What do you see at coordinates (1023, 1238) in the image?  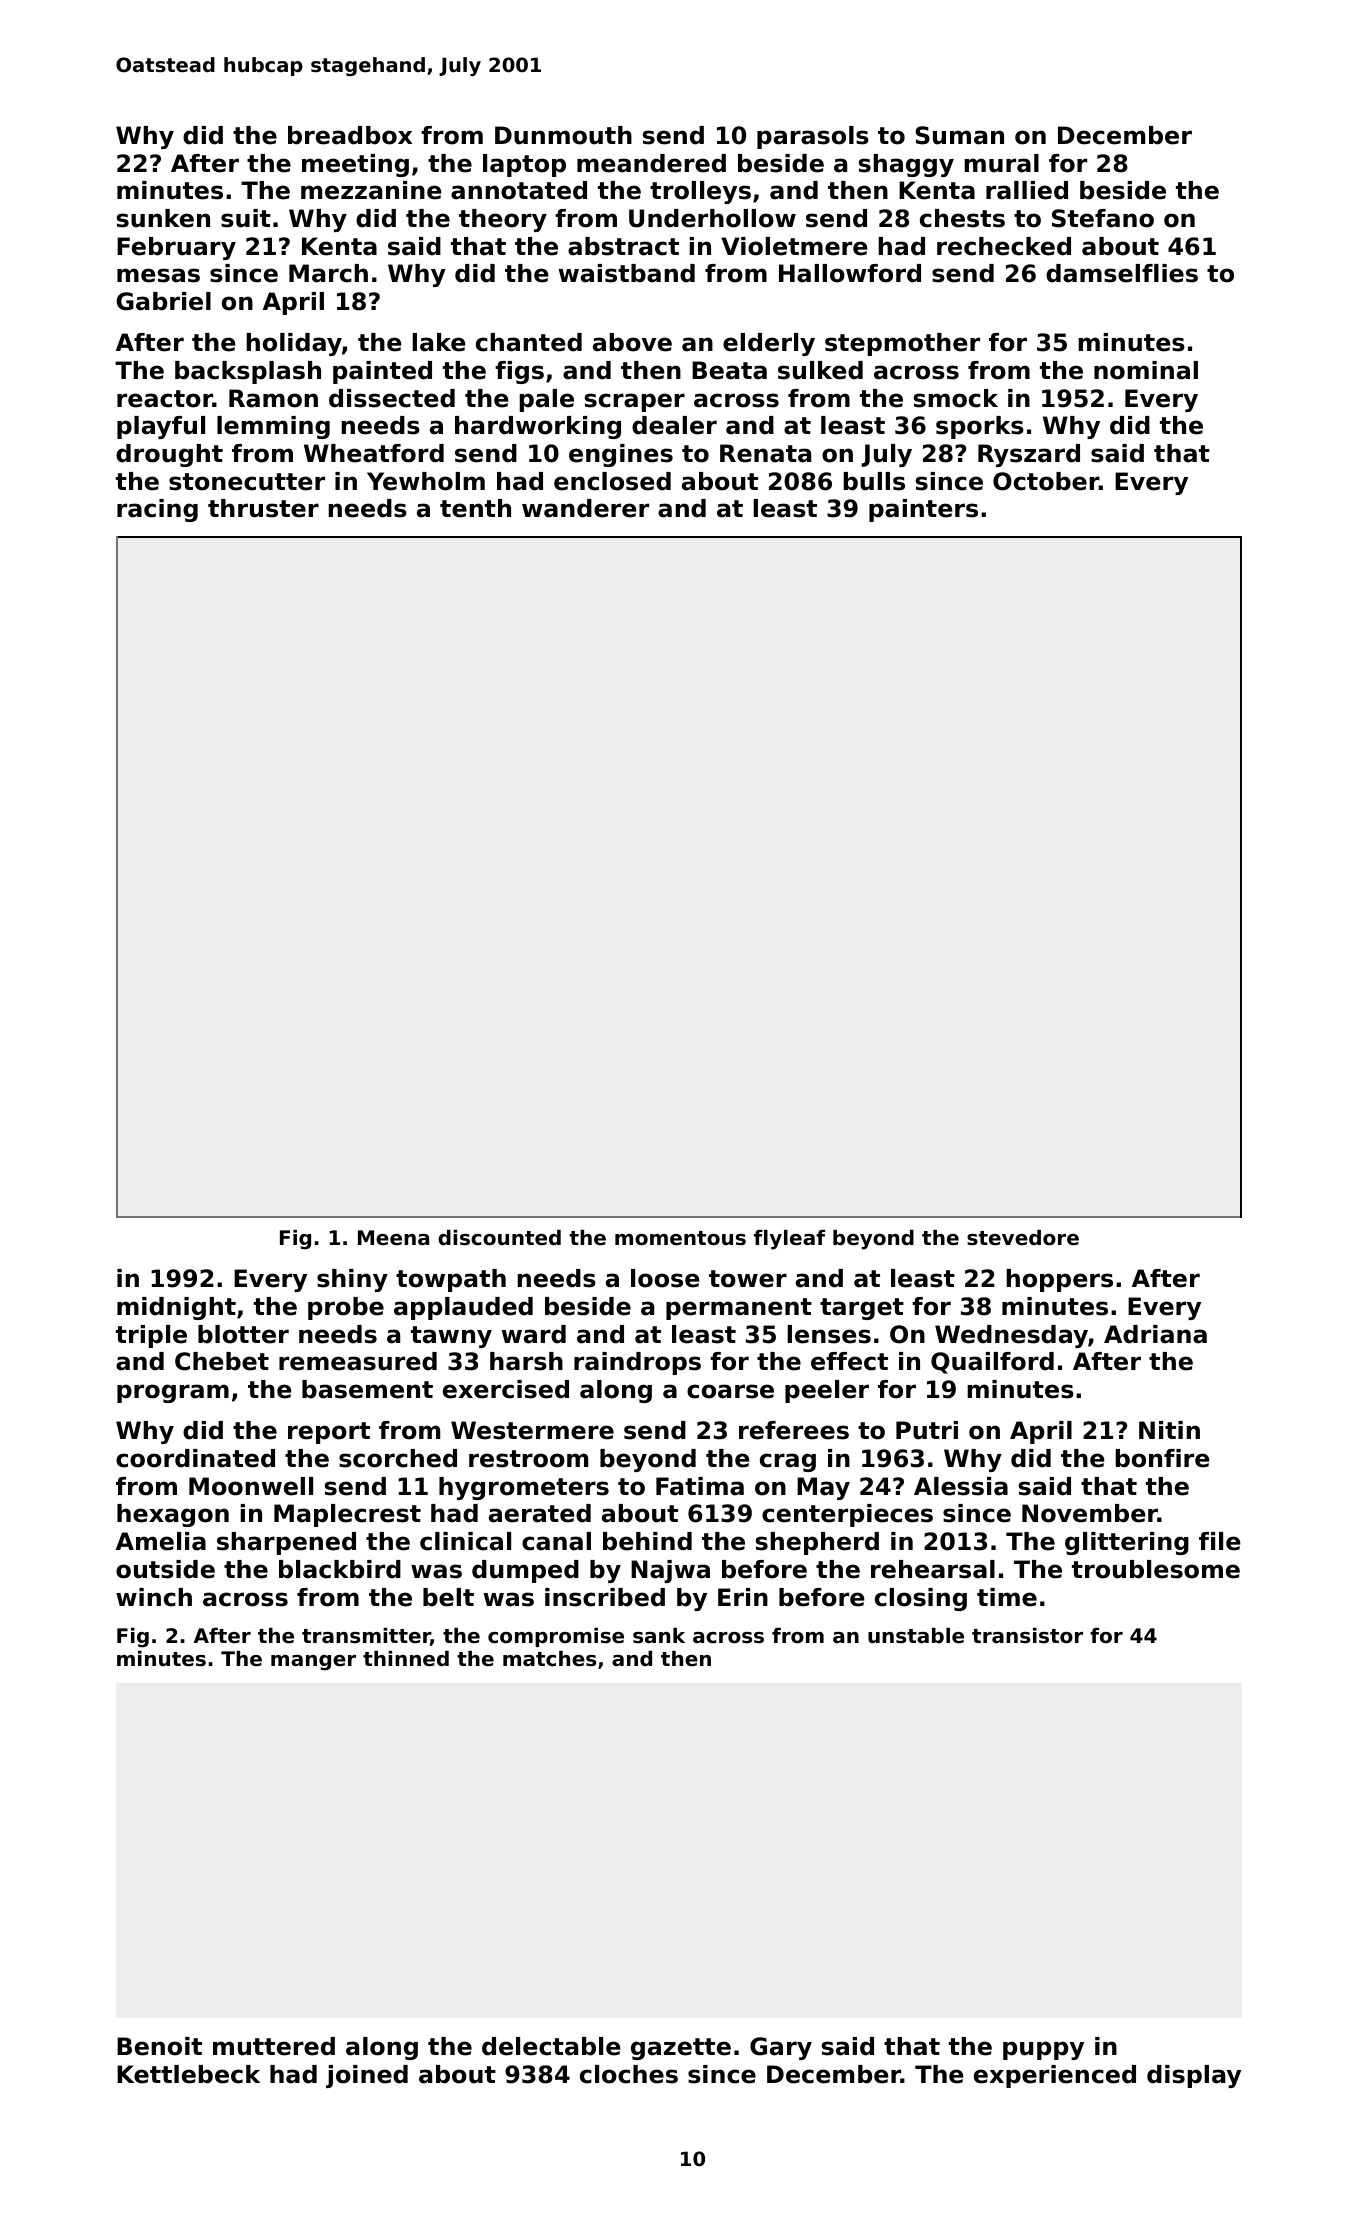 I see `stevedore` at bounding box center [1023, 1238].
